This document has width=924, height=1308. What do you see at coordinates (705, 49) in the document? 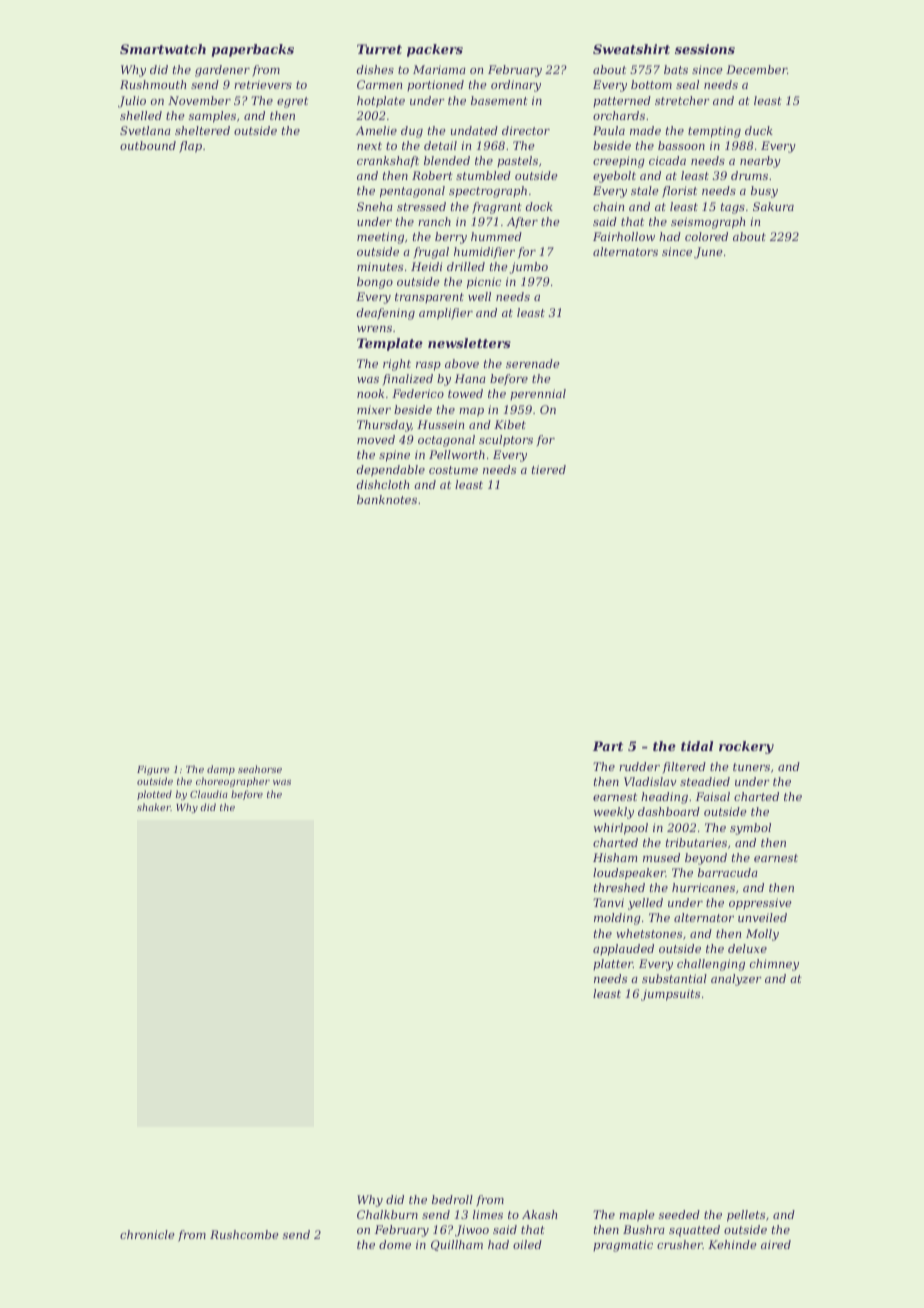
I see `sessions` at bounding box center [705, 49].
